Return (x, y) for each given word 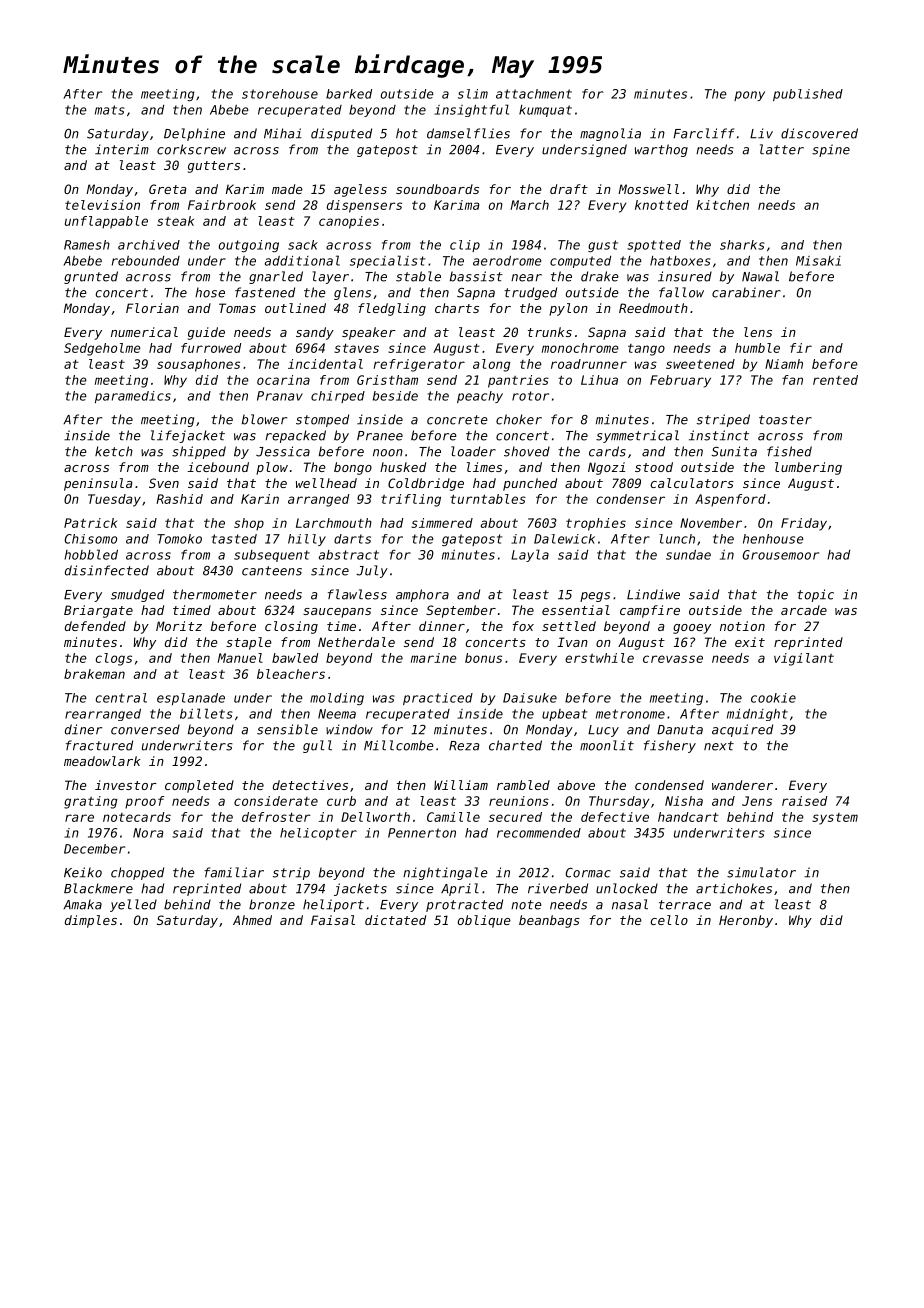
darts (352, 539)
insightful (471, 110)
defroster (276, 817)
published (808, 95)
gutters (214, 167)
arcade (804, 610)
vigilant (804, 659)
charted (515, 745)
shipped (199, 452)
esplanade (191, 699)
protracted (464, 905)
